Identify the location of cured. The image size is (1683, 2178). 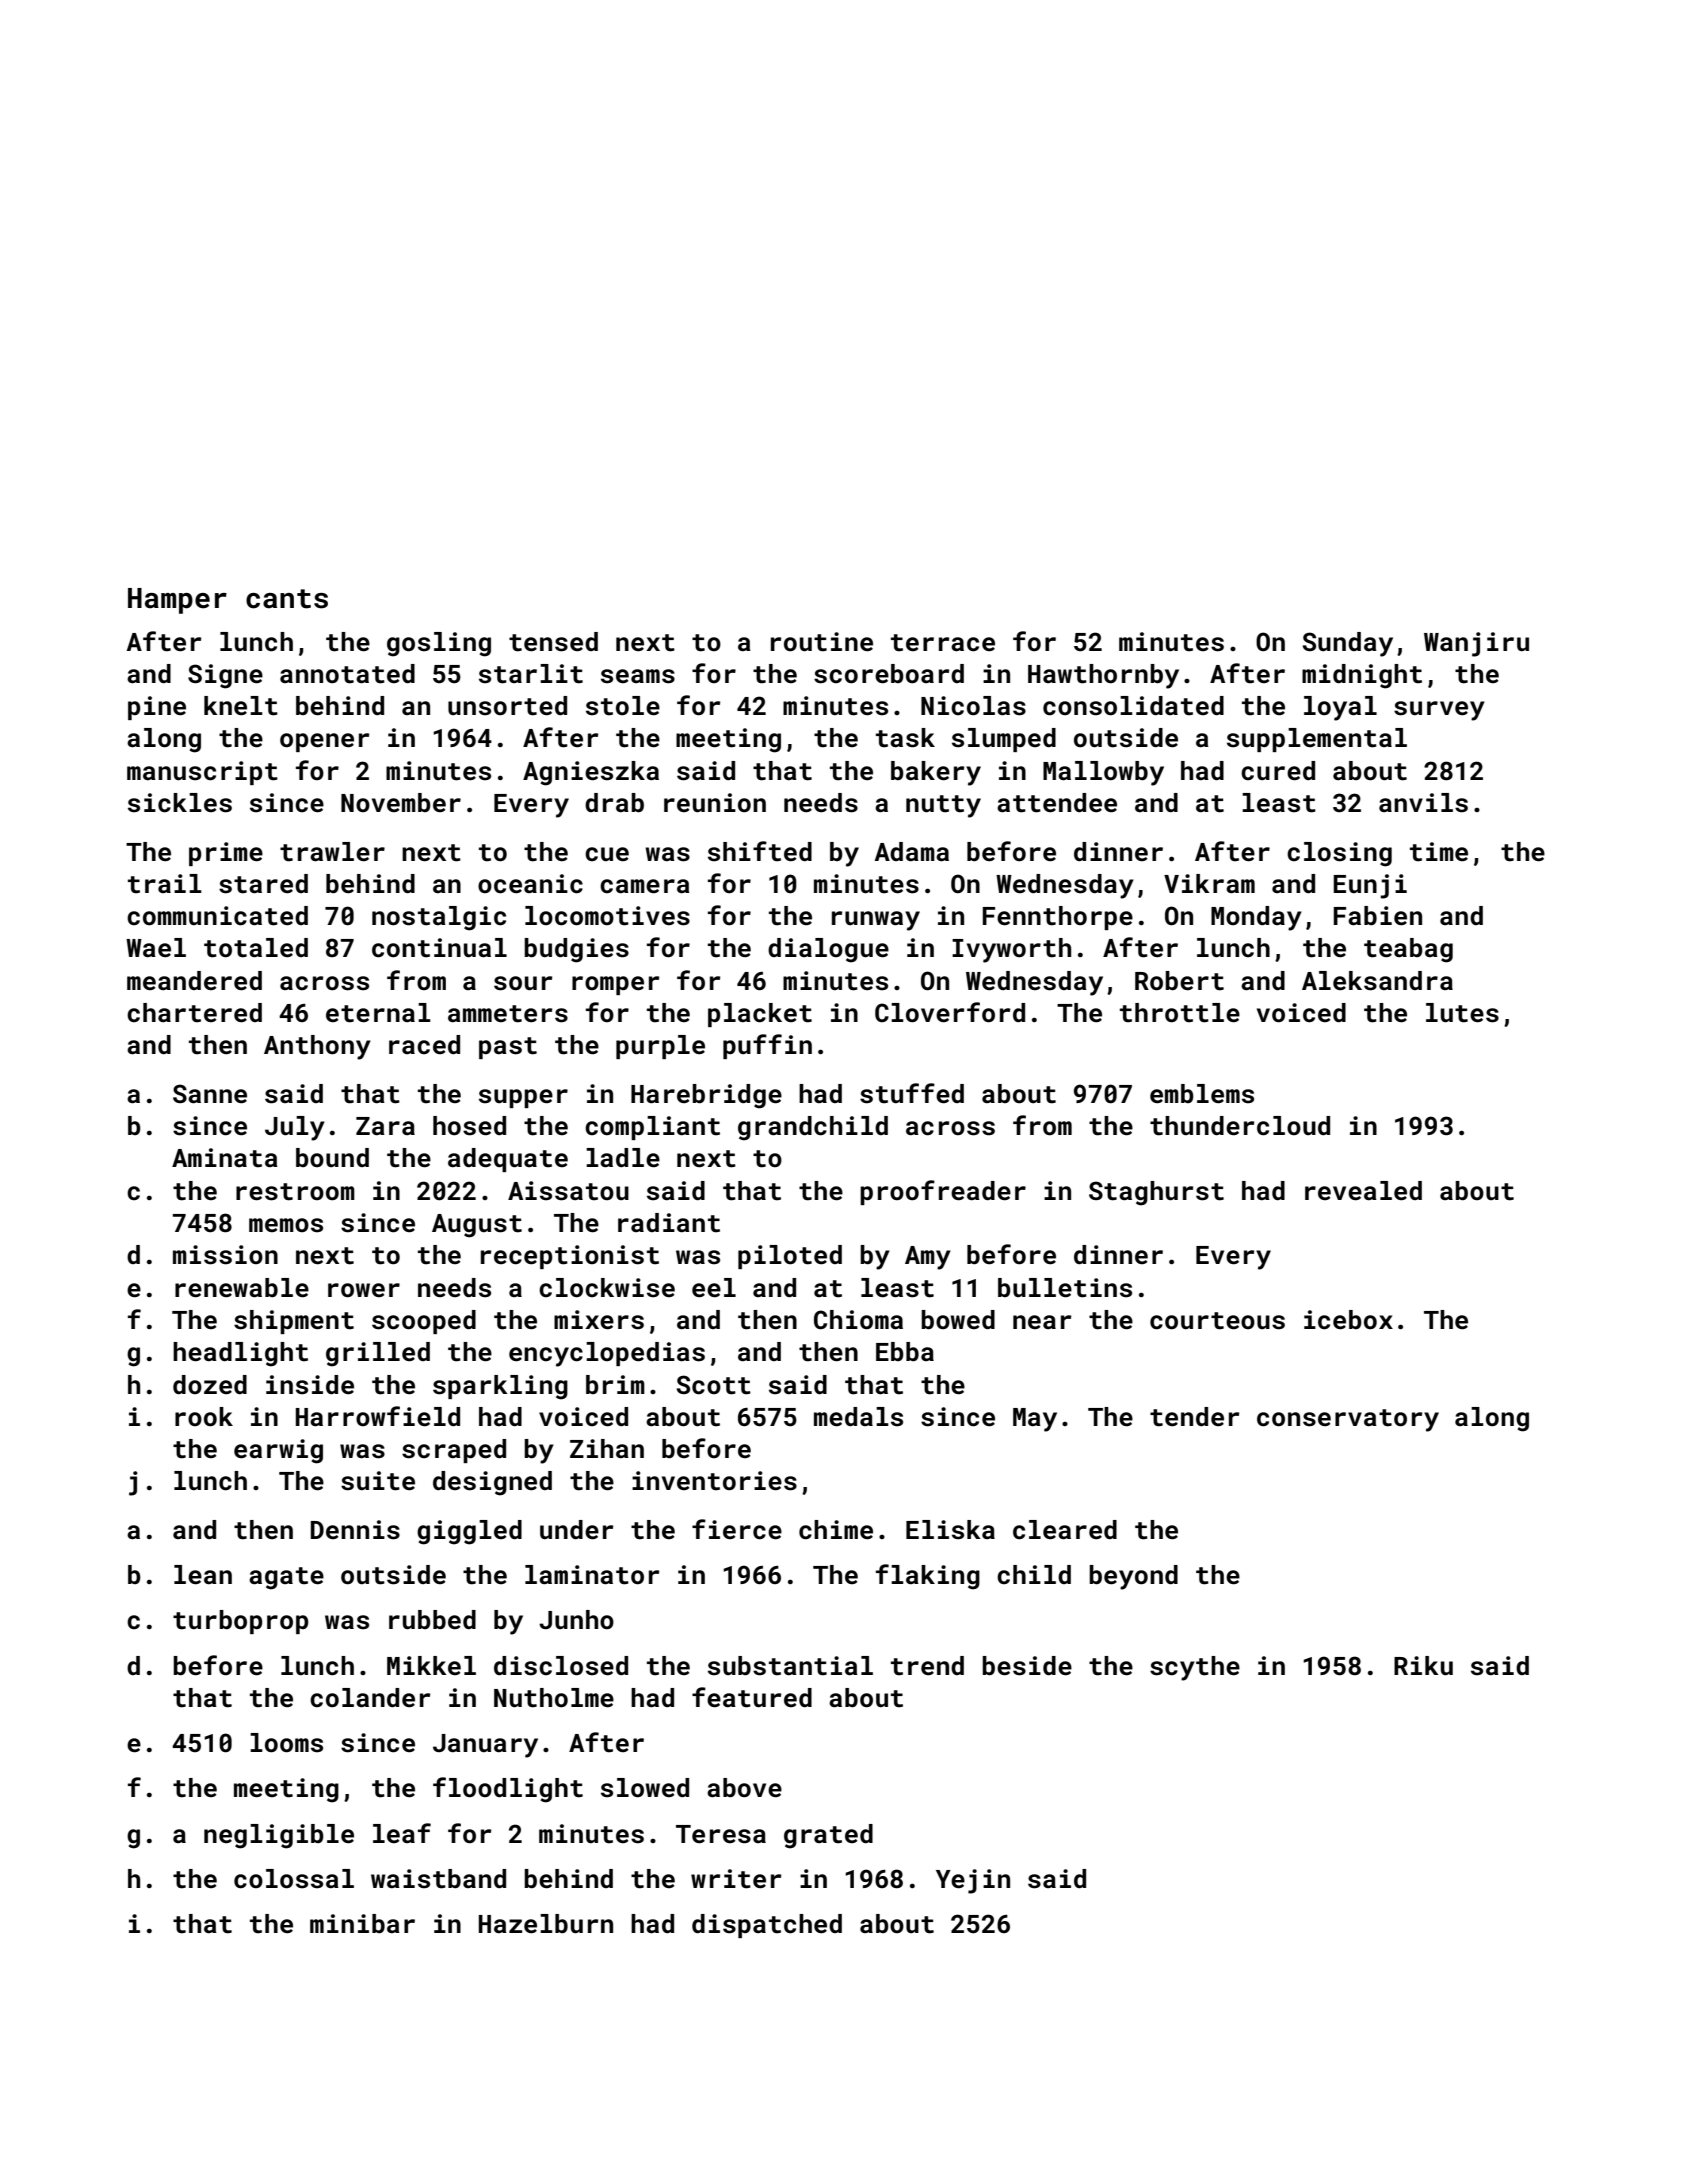
(1278, 771).
